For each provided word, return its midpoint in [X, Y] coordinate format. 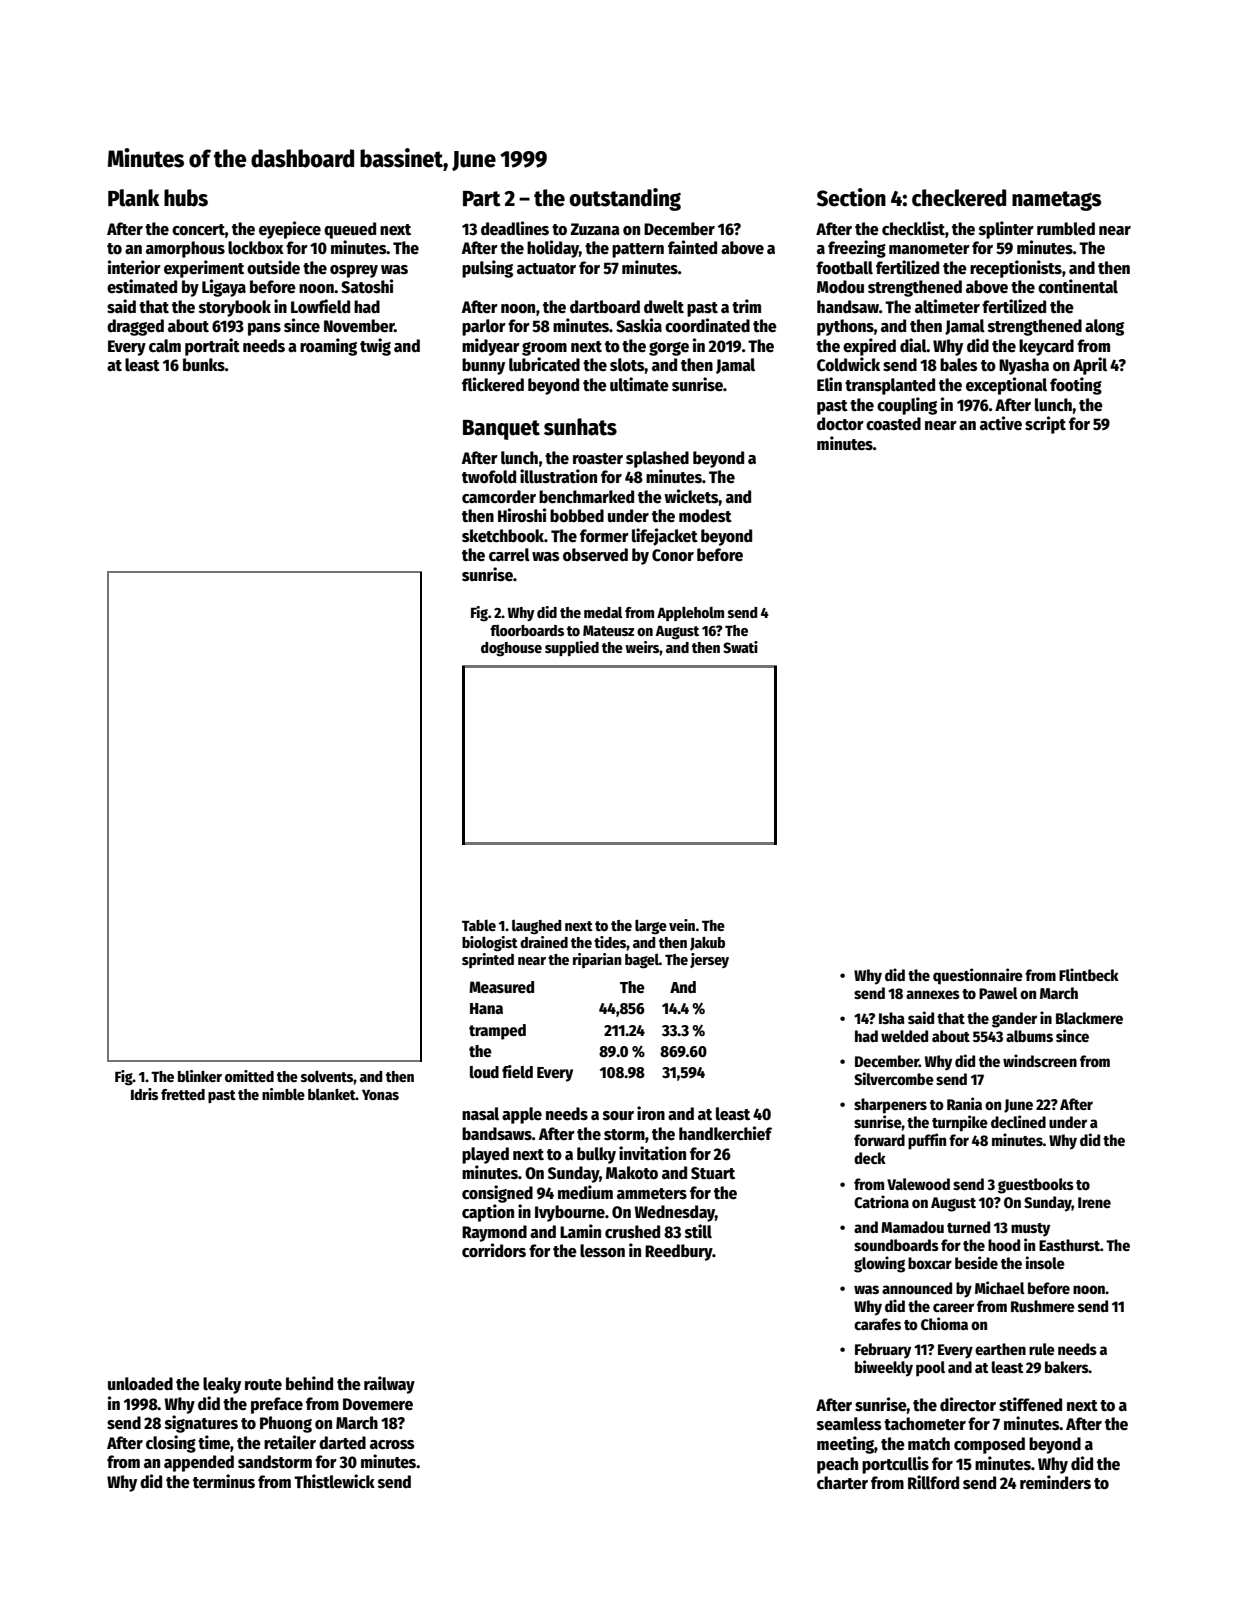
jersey [709, 960]
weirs [642, 647]
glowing [879, 1264]
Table [479, 925]
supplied [572, 648]
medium [585, 1192]
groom [544, 349]
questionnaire [978, 976]
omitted [249, 1076]
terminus [224, 1481]
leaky [222, 1385]
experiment [204, 269]
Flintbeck [1089, 974]
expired [869, 347]
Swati [740, 647]
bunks [204, 365]
